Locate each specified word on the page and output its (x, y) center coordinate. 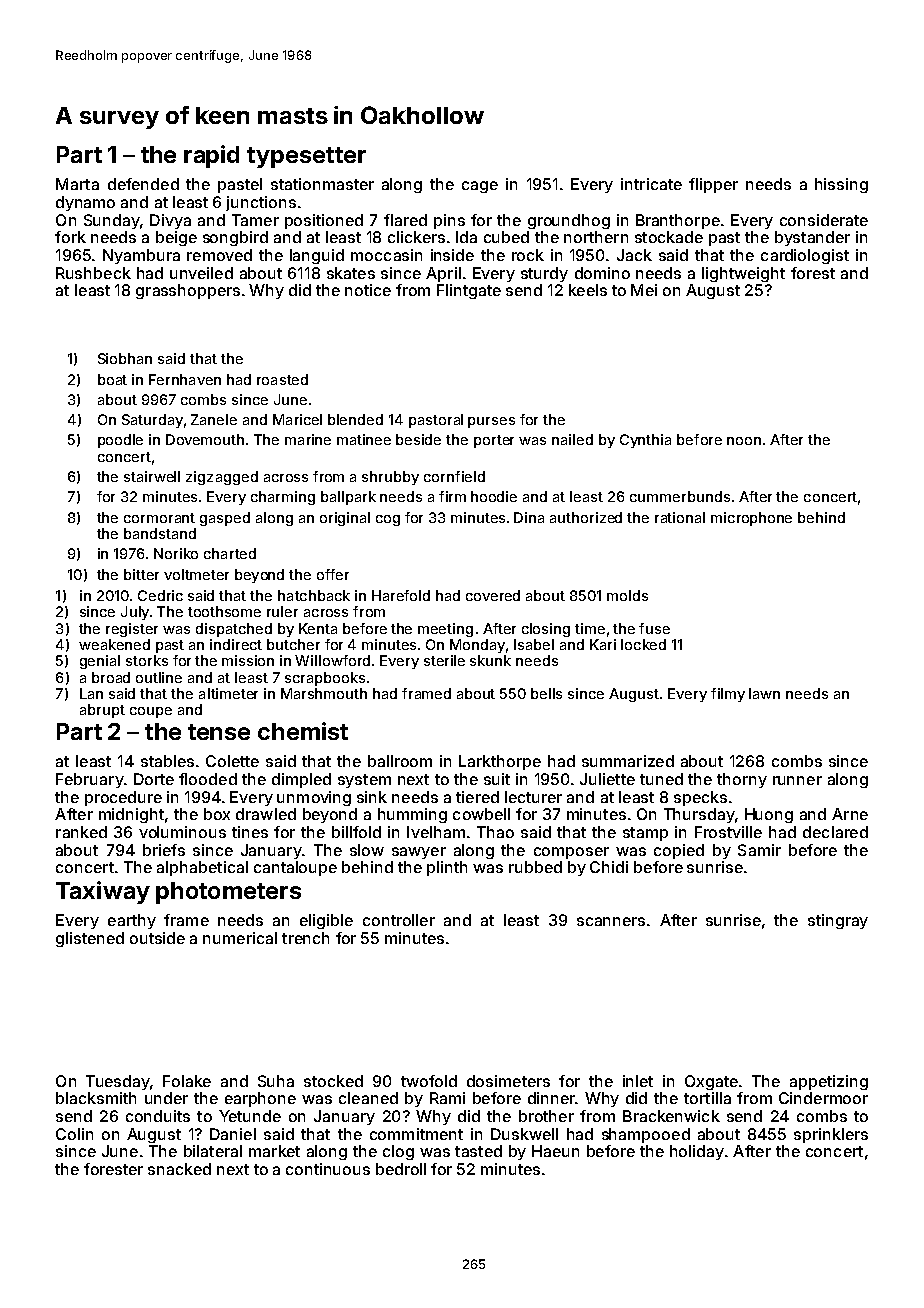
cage (480, 187)
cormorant (159, 518)
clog (398, 1152)
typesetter (306, 157)
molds (627, 595)
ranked (81, 832)
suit (497, 779)
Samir (759, 850)
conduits (158, 1116)
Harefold (401, 595)
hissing (841, 185)
